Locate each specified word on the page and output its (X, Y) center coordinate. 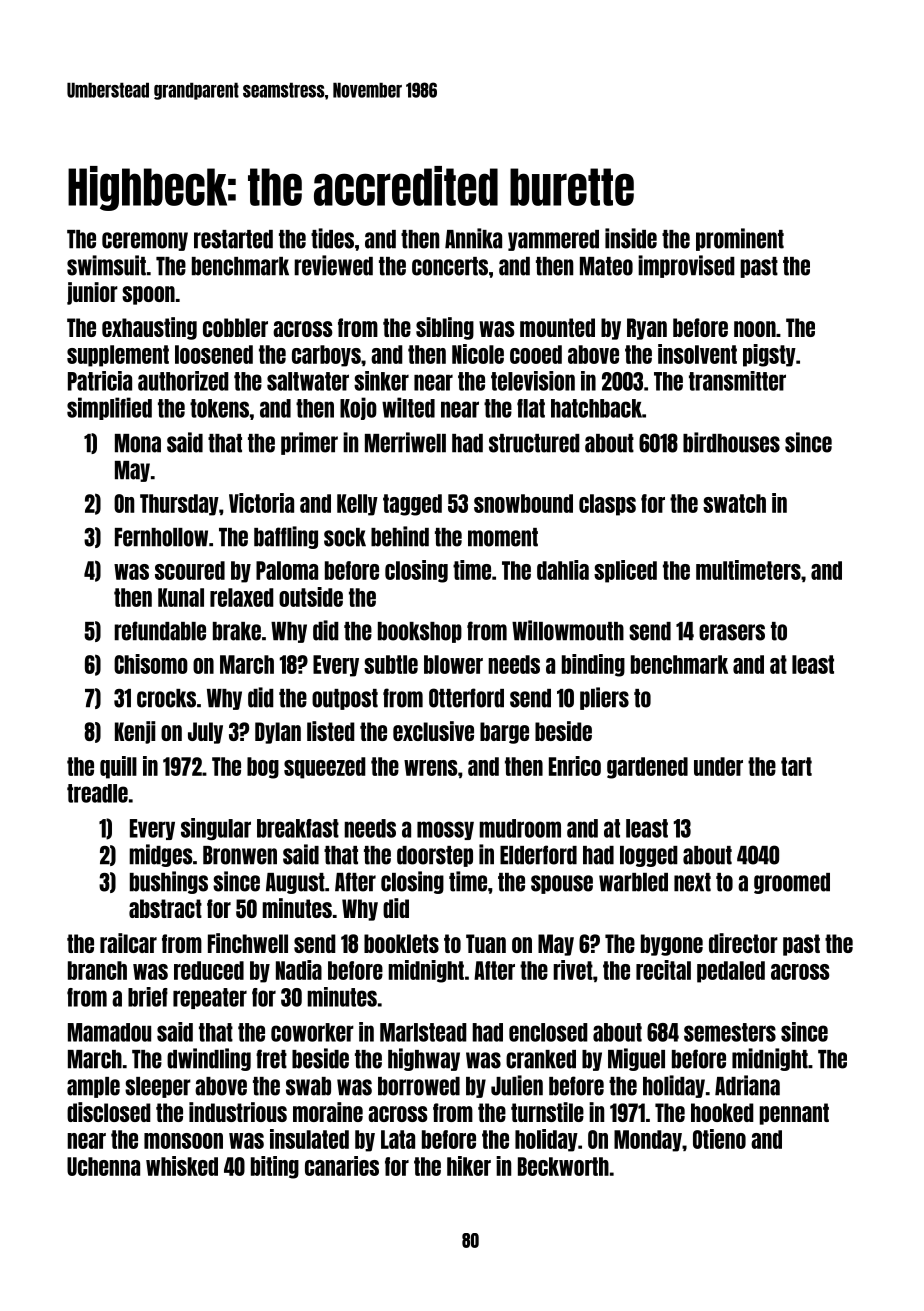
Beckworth (563, 1166)
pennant (794, 1114)
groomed (792, 883)
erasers (732, 632)
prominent (740, 239)
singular (216, 829)
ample (93, 1087)
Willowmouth (568, 630)
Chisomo (151, 664)
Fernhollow (161, 537)
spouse (562, 884)
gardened (647, 768)
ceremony (145, 241)
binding (593, 665)
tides (332, 238)
